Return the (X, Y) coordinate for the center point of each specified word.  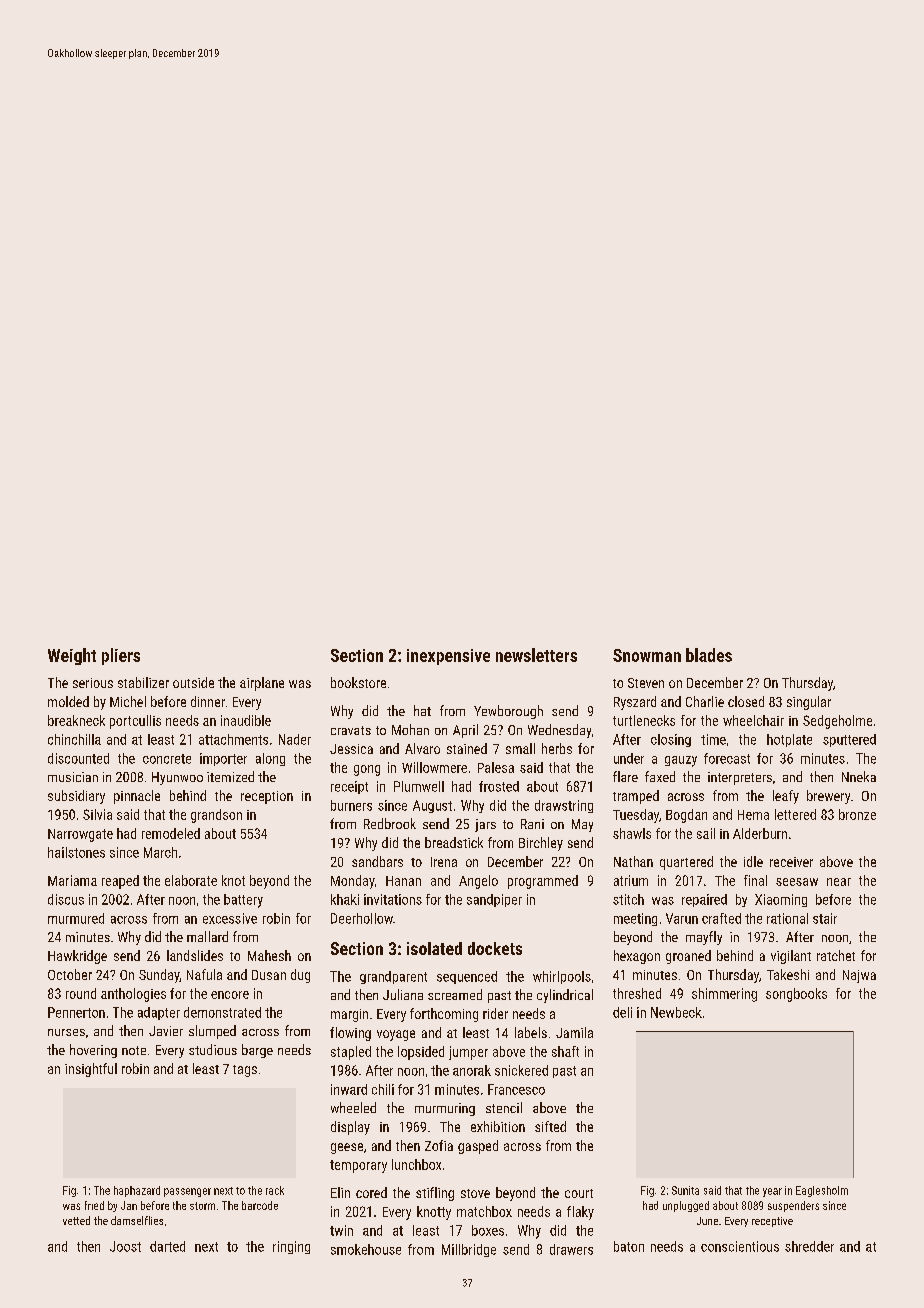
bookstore (358, 682)
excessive (230, 918)
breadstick (454, 842)
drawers (571, 1249)
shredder (809, 1246)
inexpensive (448, 657)
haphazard (137, 1191)
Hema (753, 815)
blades (709, 655)
